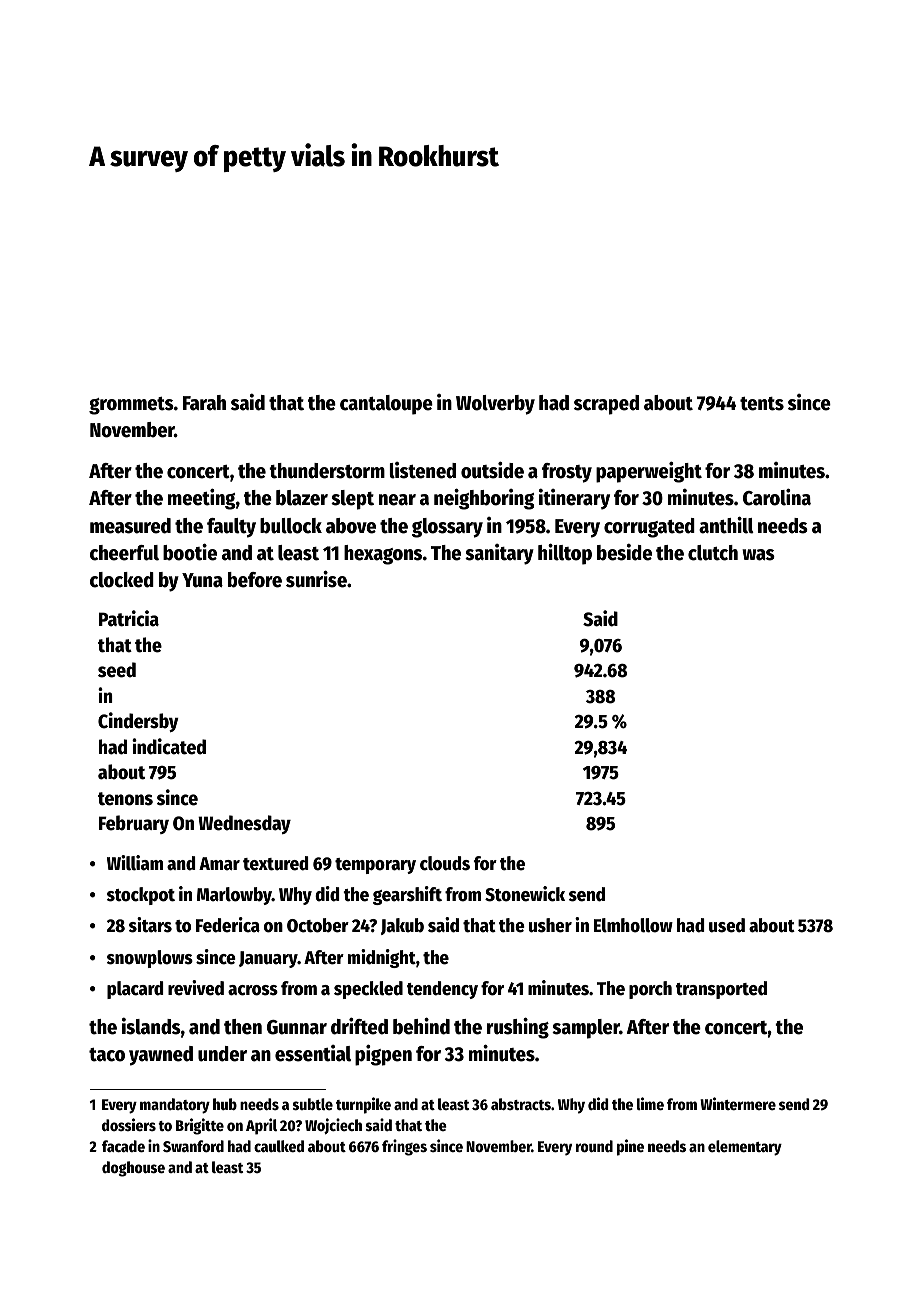  Describe the element at coordinates (404, 1147) in the image. I see `fringes` at that location.
